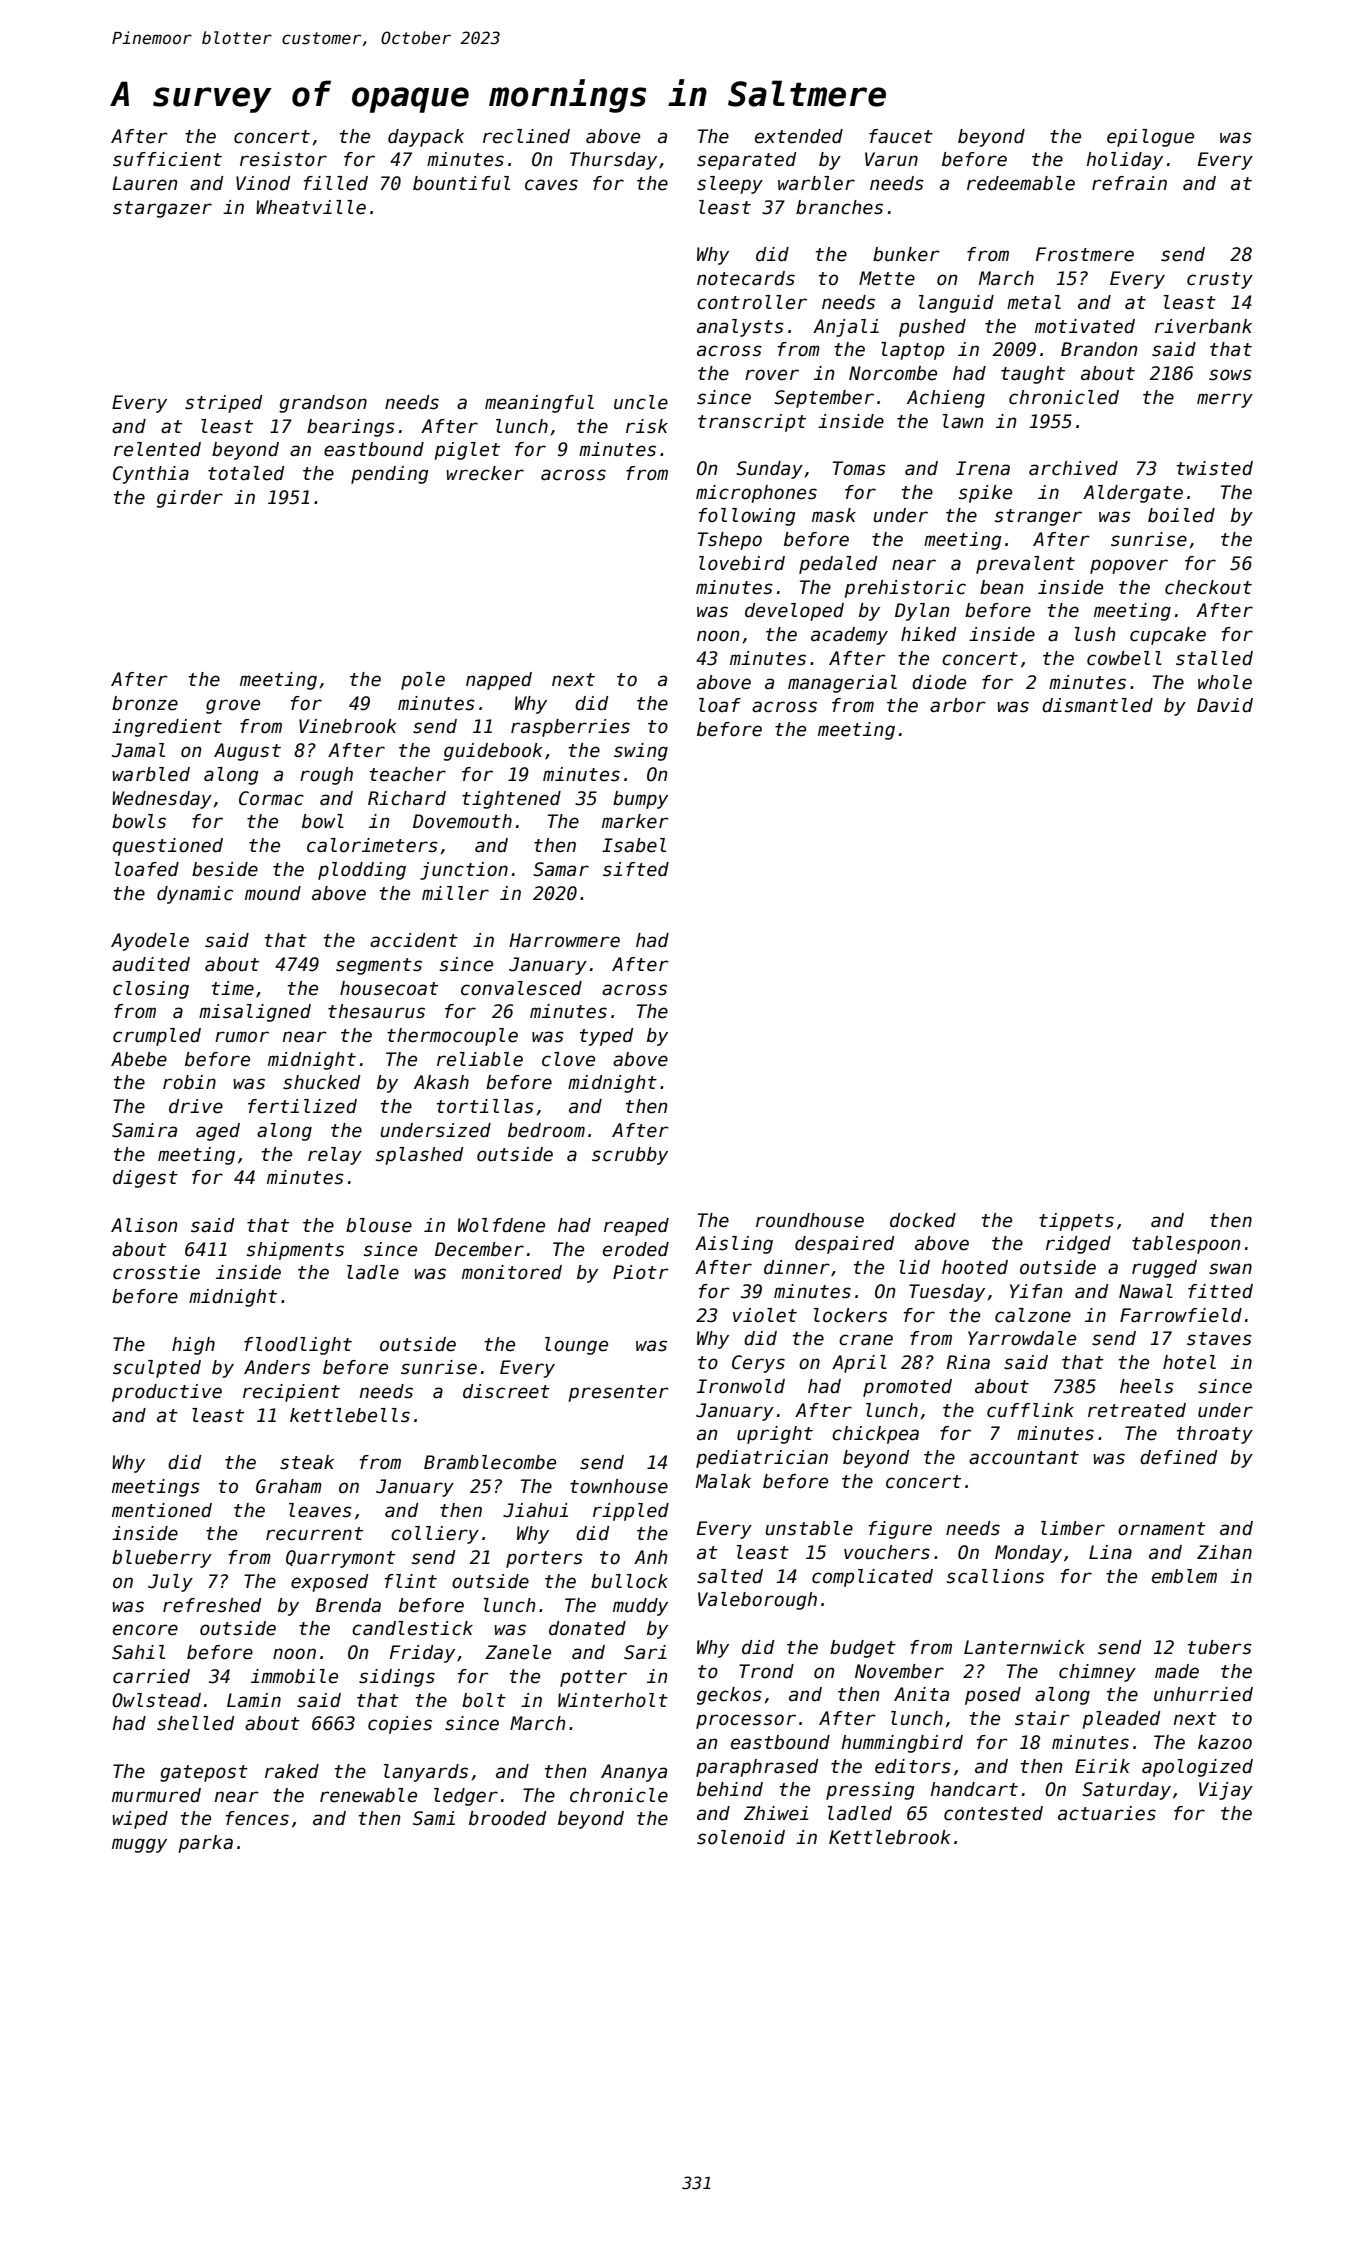 The image size is (1365, 2248). What do you see at coordinates (1181, 515) in the screenshot?
I see `boiled` at bounding box center [1181, 515].
